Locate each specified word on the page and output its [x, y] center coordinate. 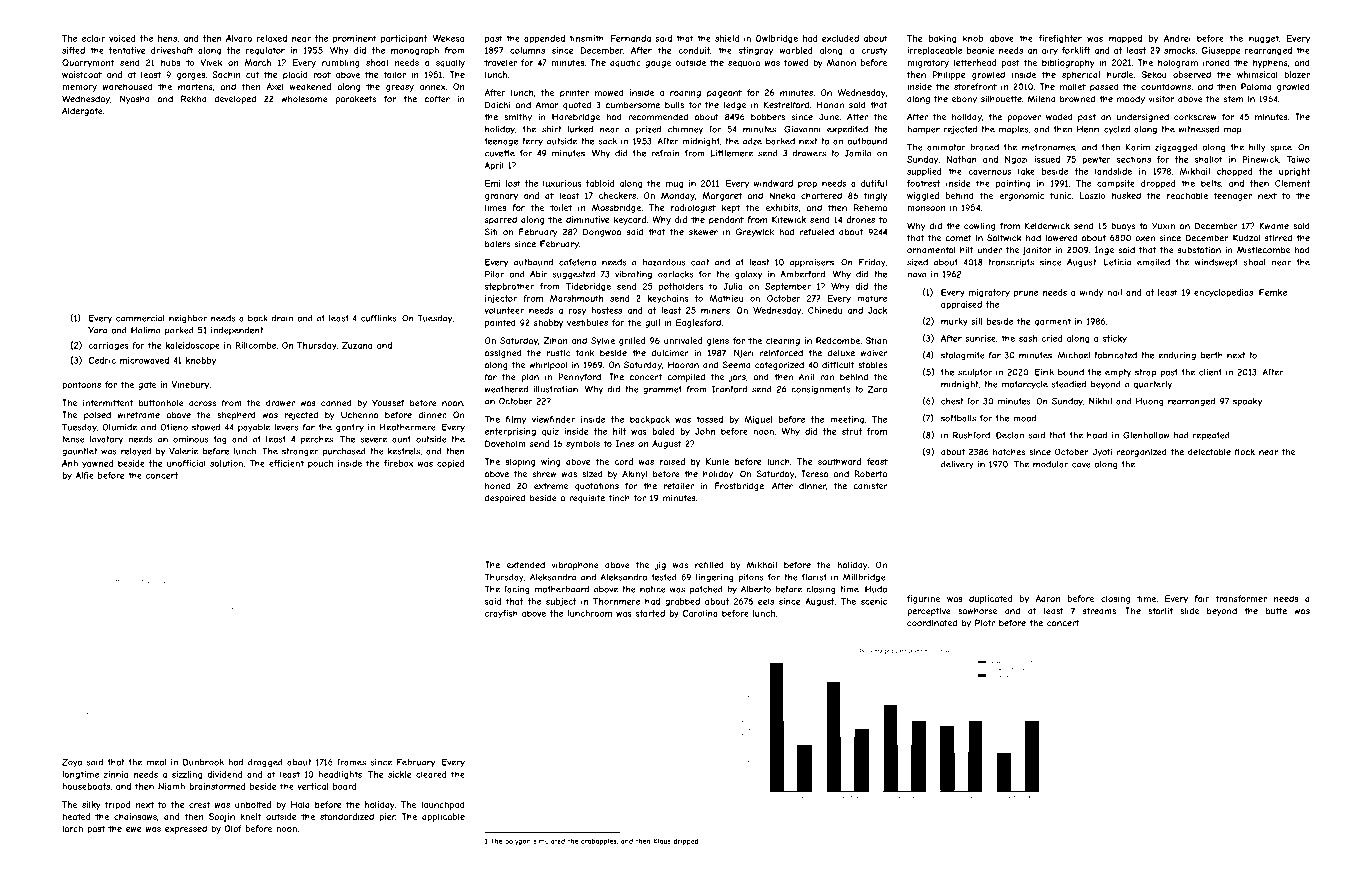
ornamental [931, 250]
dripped [686, 841]
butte [1276, 611]
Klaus [662, 841]
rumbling [341, 63]
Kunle [717, 461]
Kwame [1274, 225]
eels [766, 601]
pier [387, 817]
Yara [97, 330]
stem [1233, 99]
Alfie [85, 475]
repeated [1211, 436]
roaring [685, 93]
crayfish [501, 614]
